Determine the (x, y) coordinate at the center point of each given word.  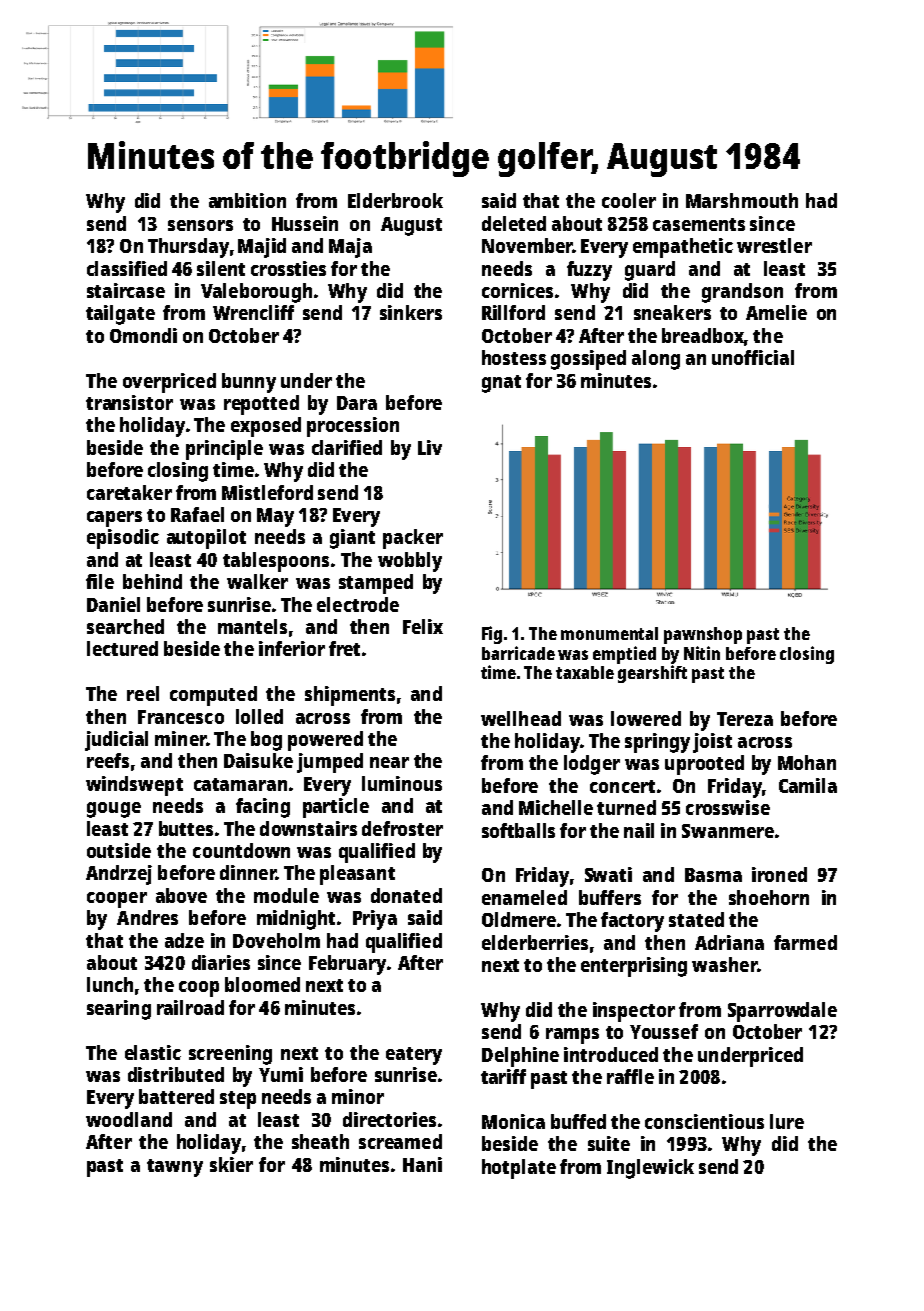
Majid (262, 248)
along (656, 360)
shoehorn (769, 897)
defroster (402, 828)
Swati (608, 874)
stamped (376, 584)
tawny (175, 1168)
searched (125, 626)
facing (263, 808)
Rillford (513, 312)
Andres (147, 917)
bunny (249, 383)
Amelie (776, 312)
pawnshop (703, 635)
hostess (514, 357)
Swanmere (728, 831)
